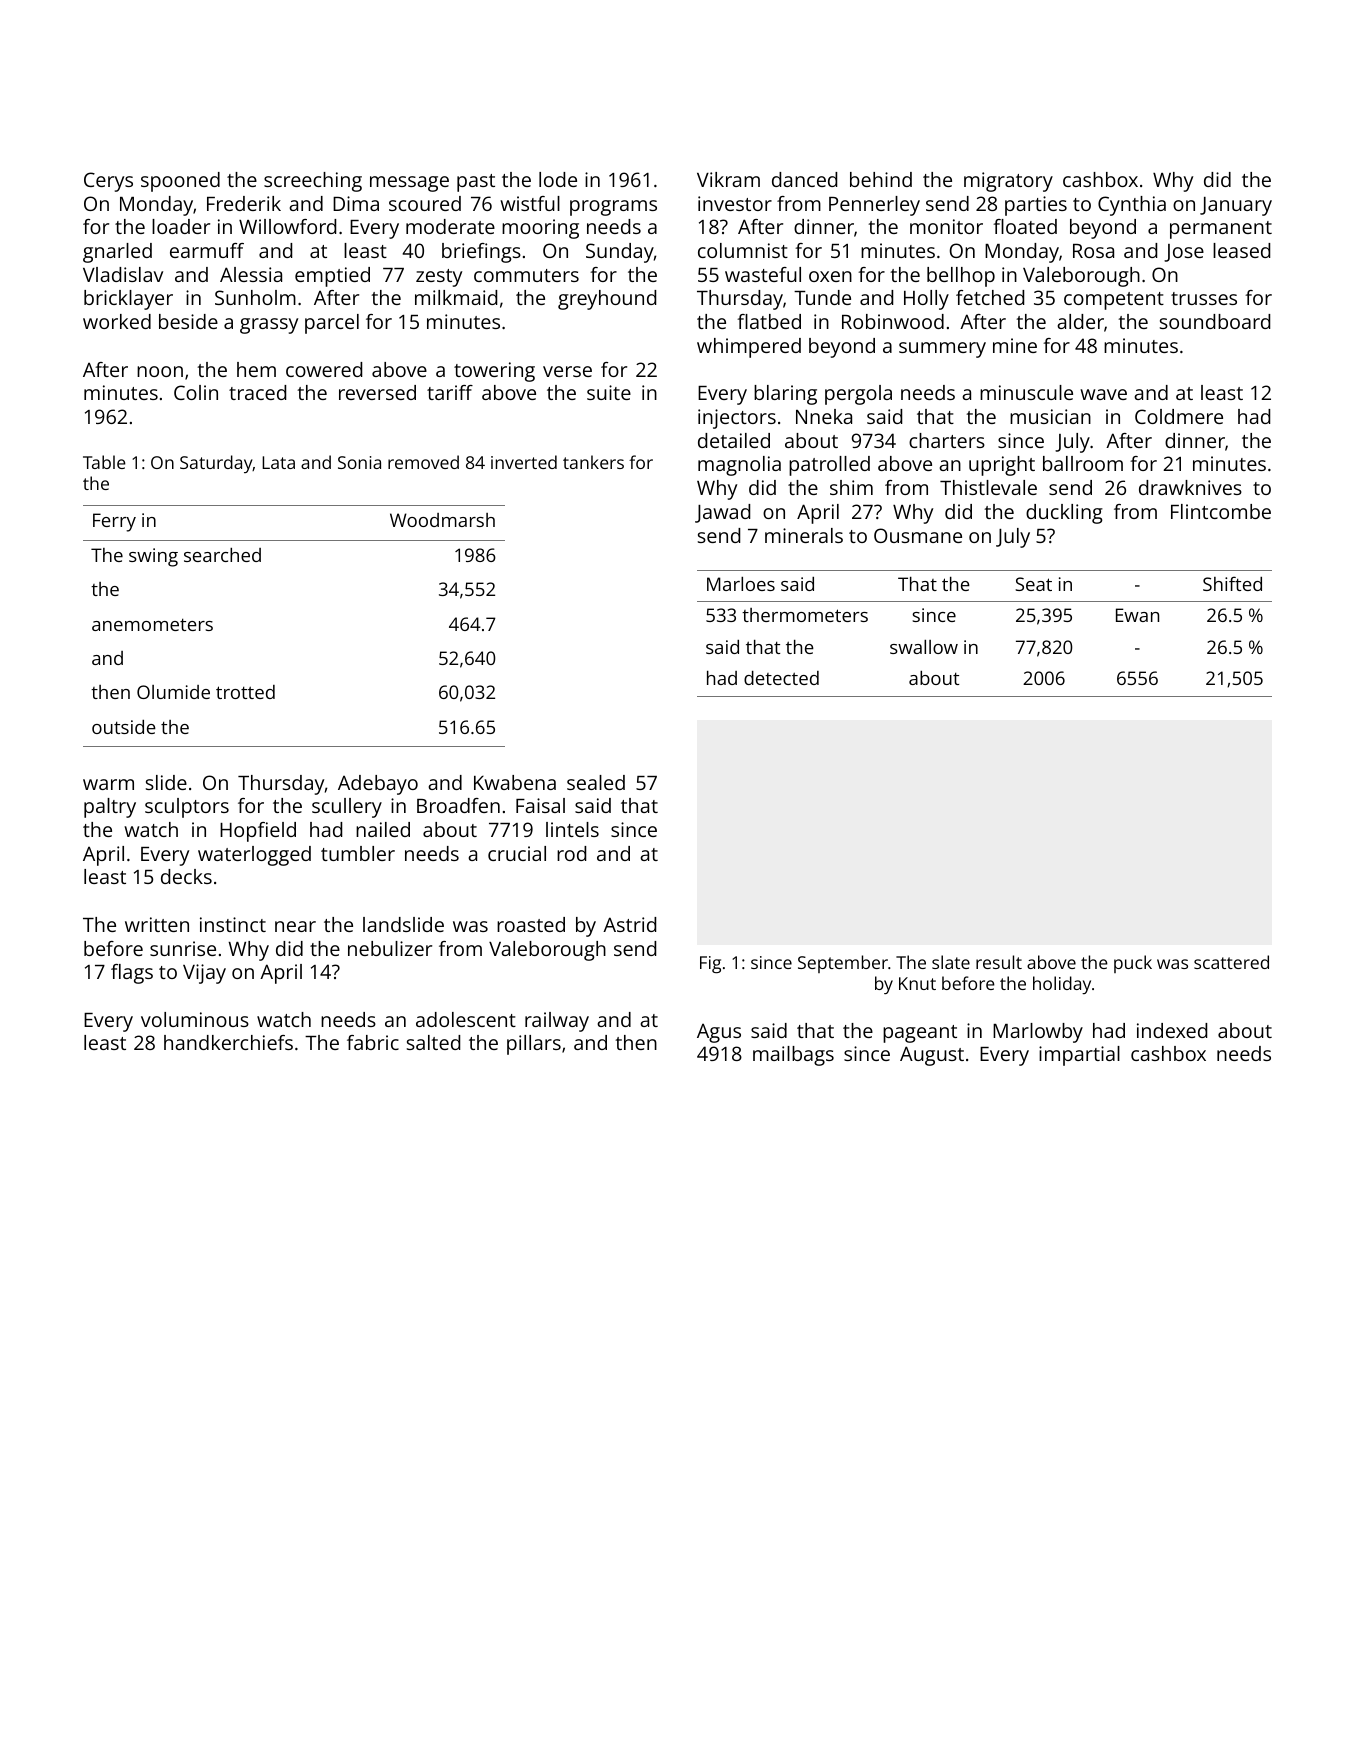 This document has width=1355, height=1753. Describe the element at coordinates (186, 876) in the document. I see `decks` at that location.
